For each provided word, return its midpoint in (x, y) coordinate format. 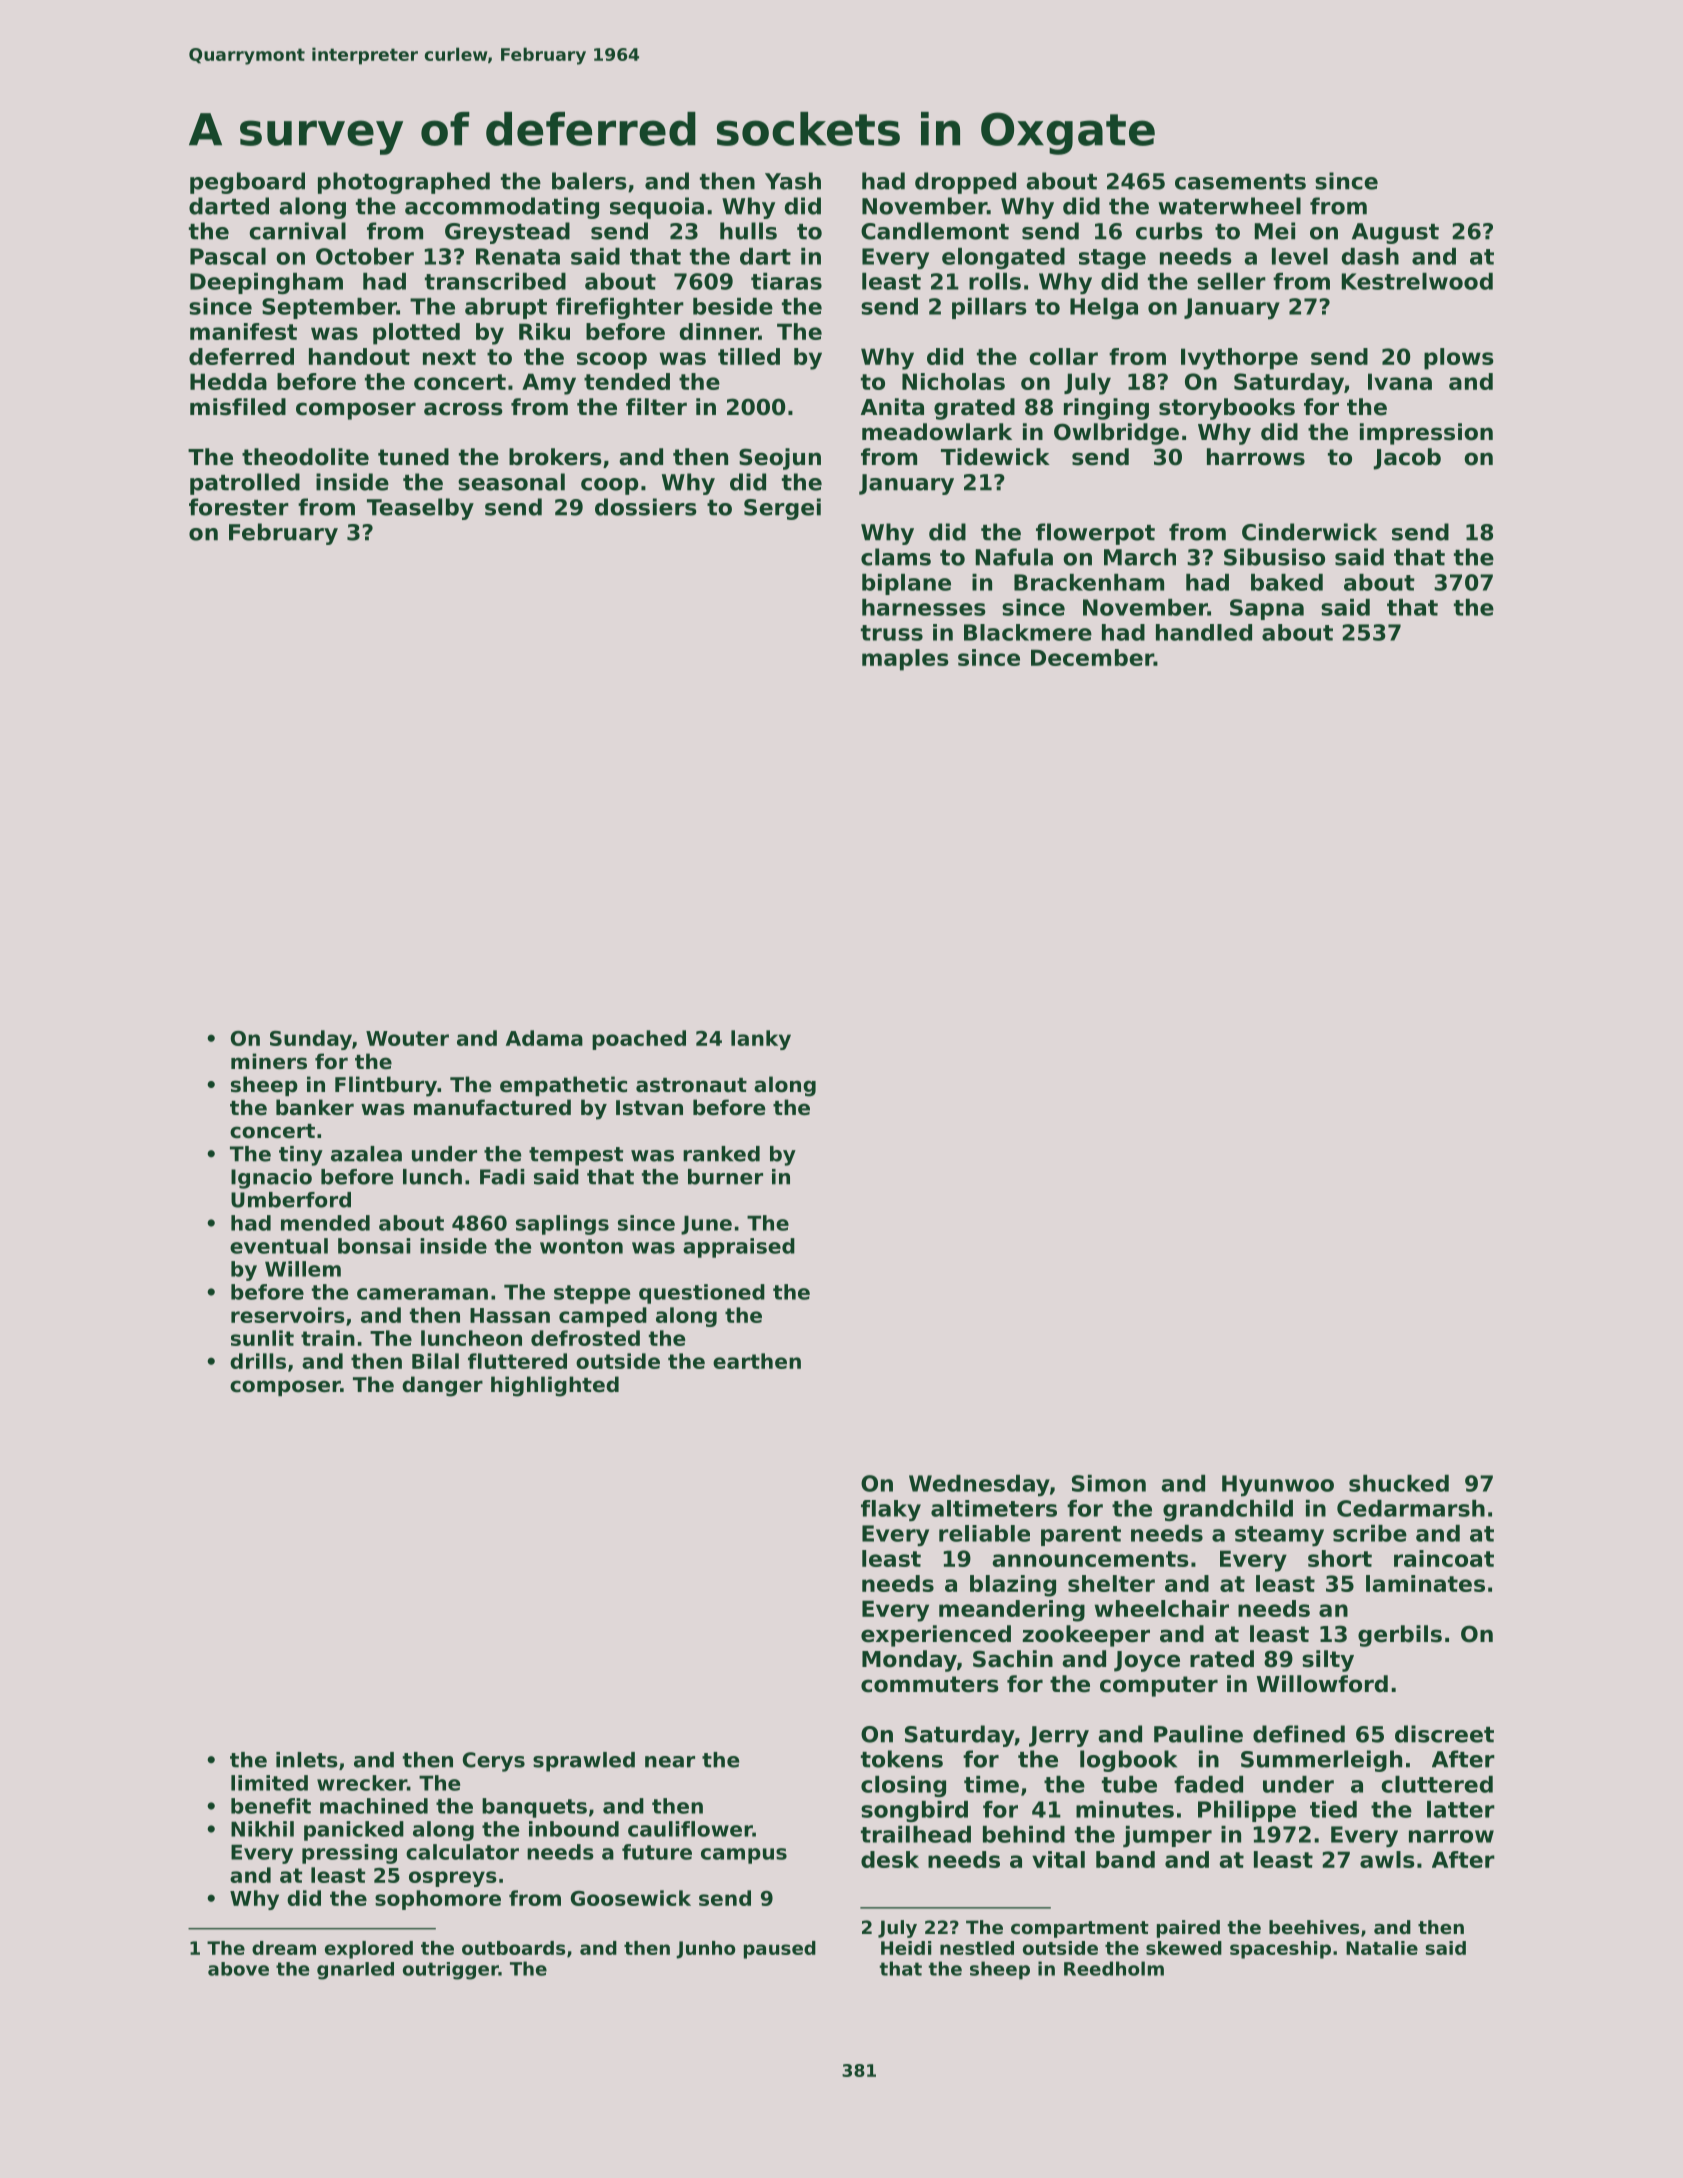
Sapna (1267, 609)
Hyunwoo (1278, 1486)
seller (1231, 281)
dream (284, 1948)
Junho (705, 1950)
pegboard (247, 183)
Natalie (1382, 1948)
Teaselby (420, 509)
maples (905, 660)
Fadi (502, 1177)
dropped (965, 183)
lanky (761, 1040)
